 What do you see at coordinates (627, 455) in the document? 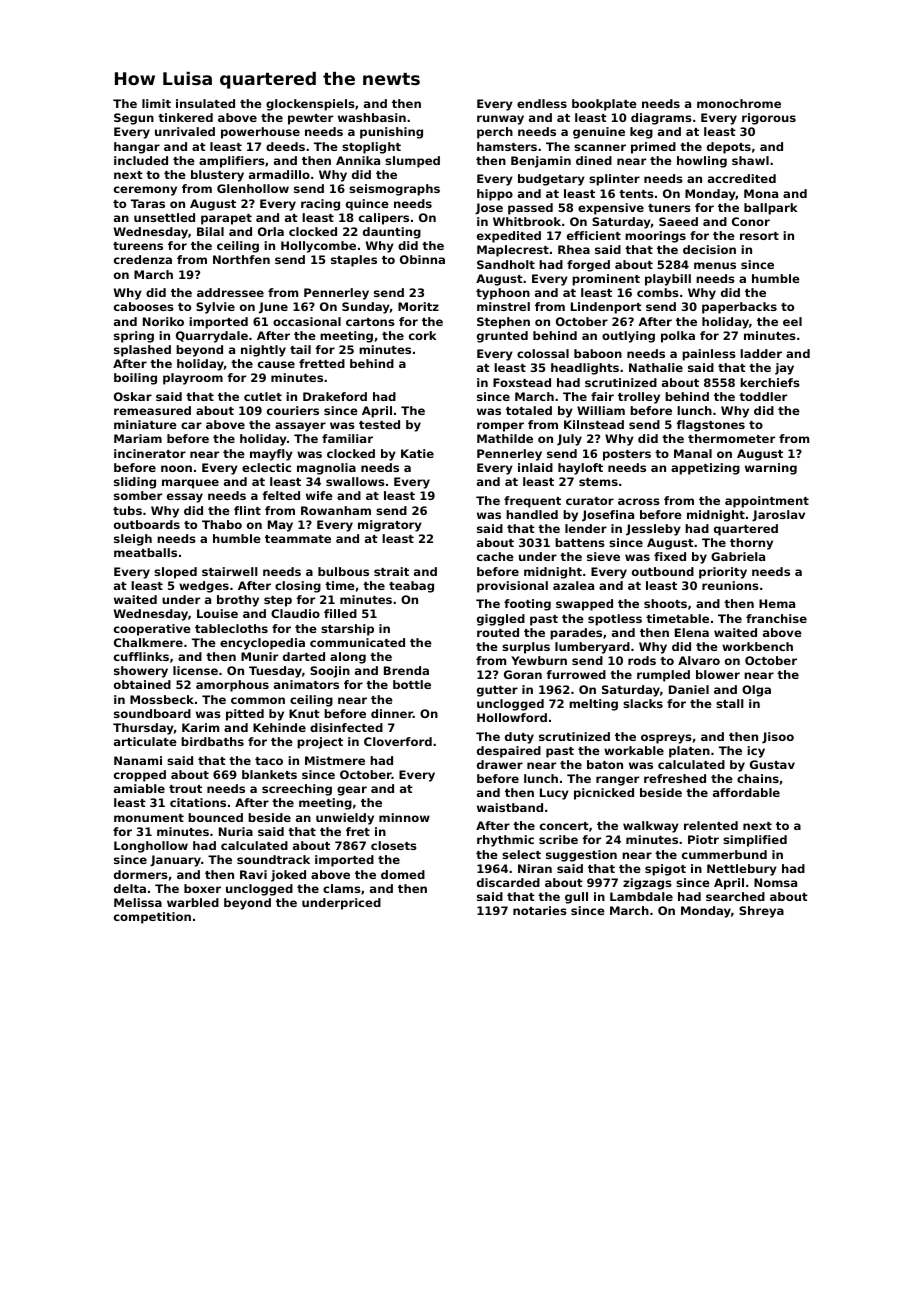
I see `posters` at bounding box center [627, 455].
